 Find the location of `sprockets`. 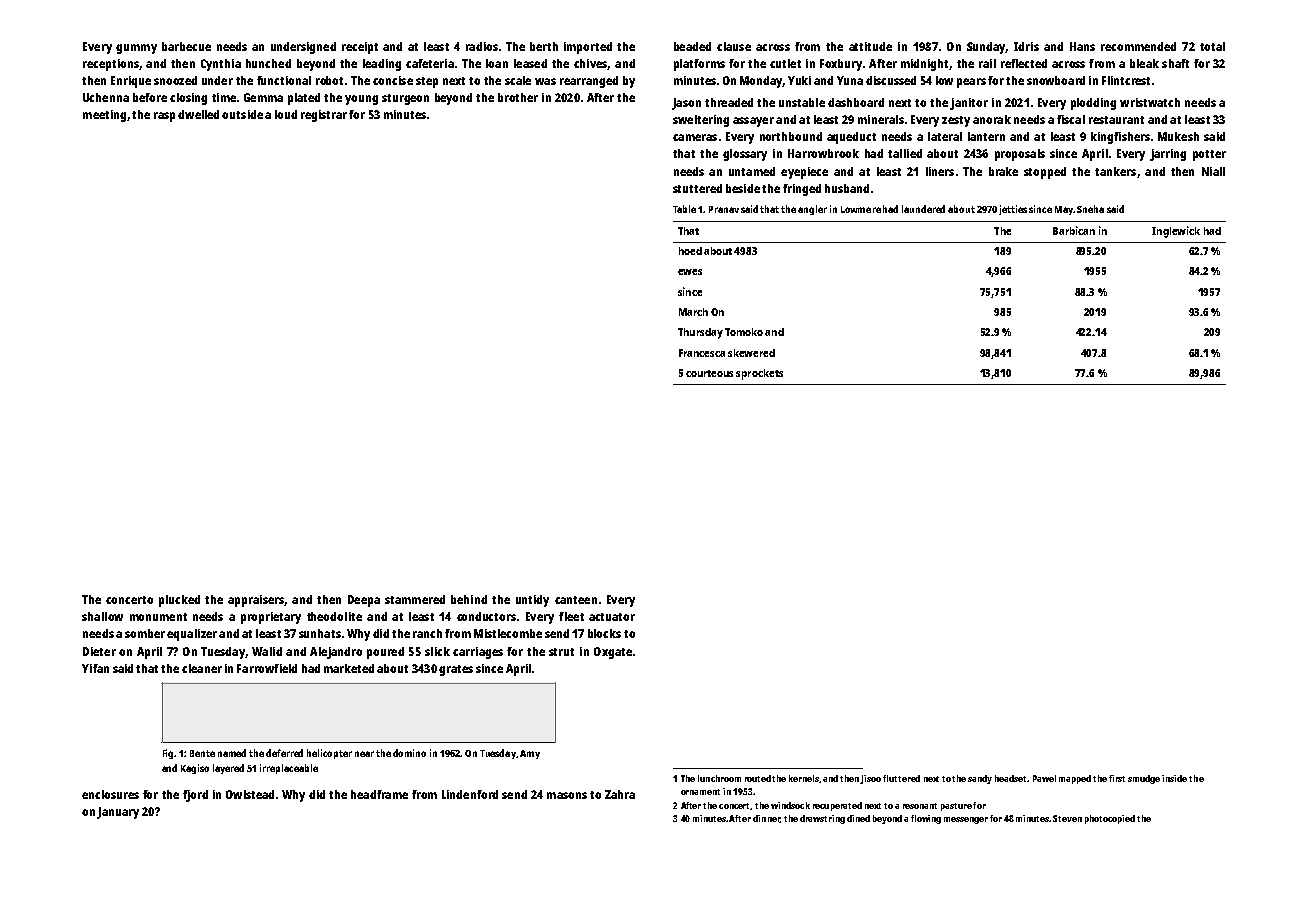

sprockets is located at coordinates (759, 374).
